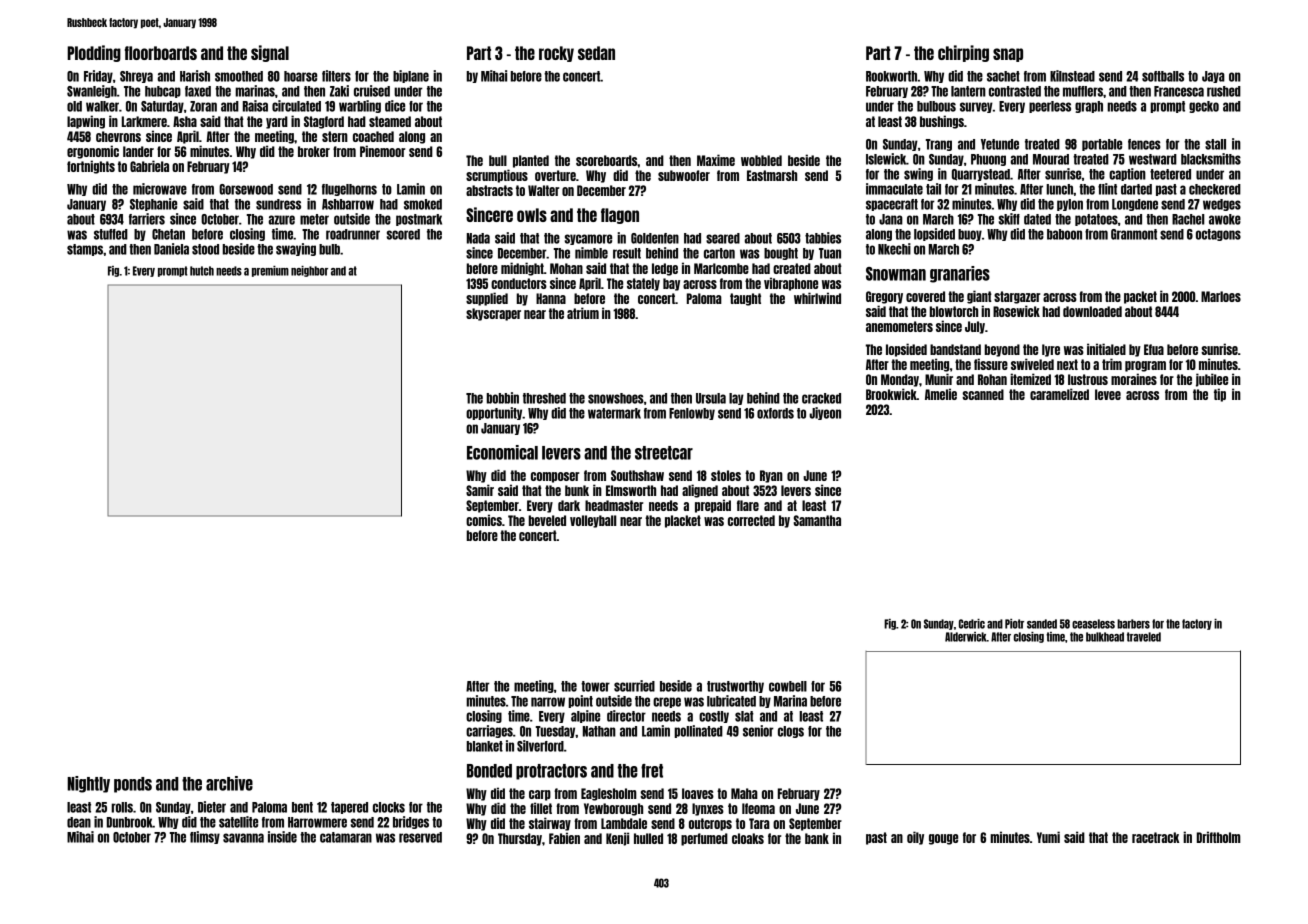 The image size is (1308, 924). Describe the element at coordinates (185, 121) in the screenshot. I see `Asha` at that location.
